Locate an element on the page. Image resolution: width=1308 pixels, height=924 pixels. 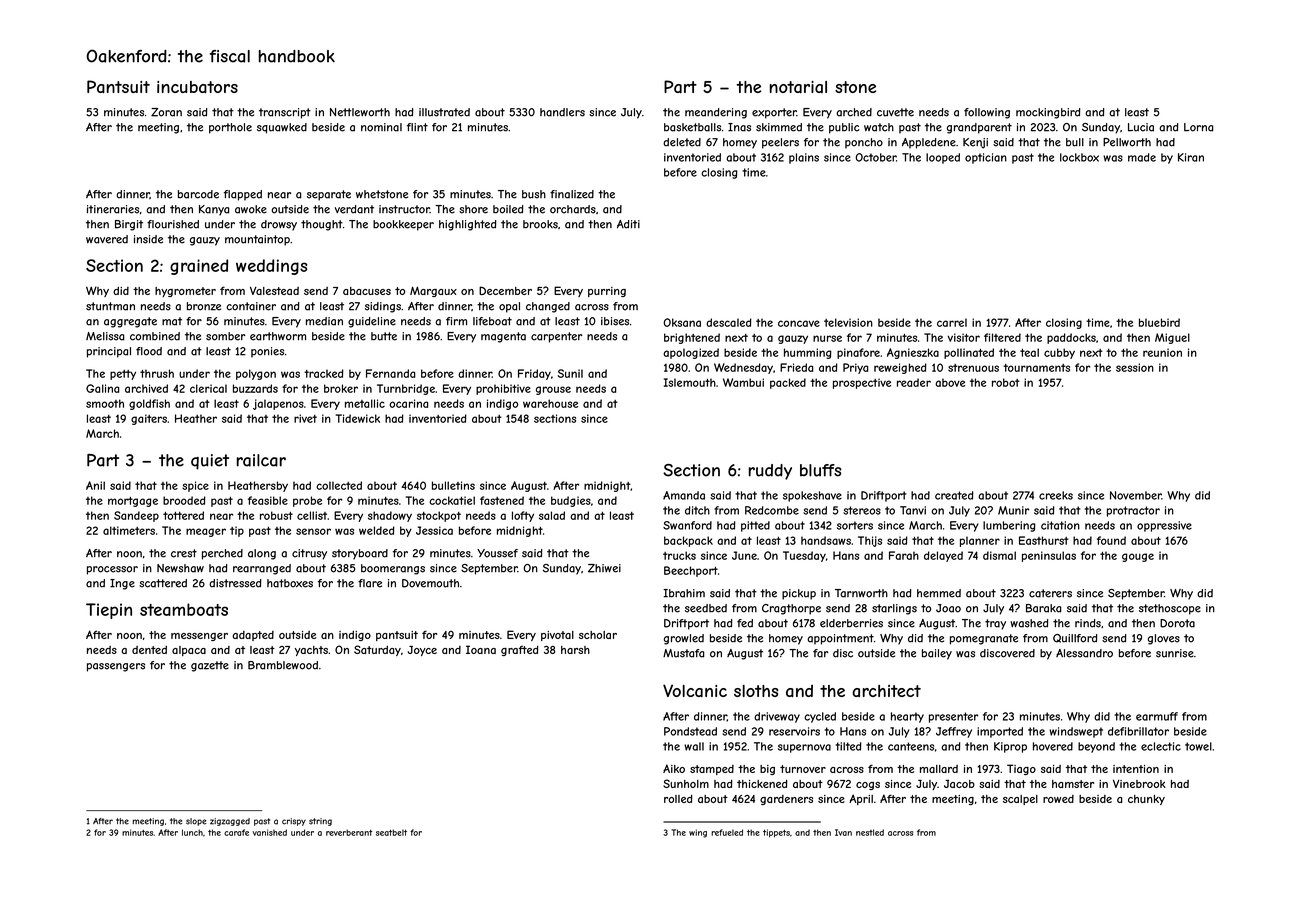
passengers is located at coordinates (116, 667).
